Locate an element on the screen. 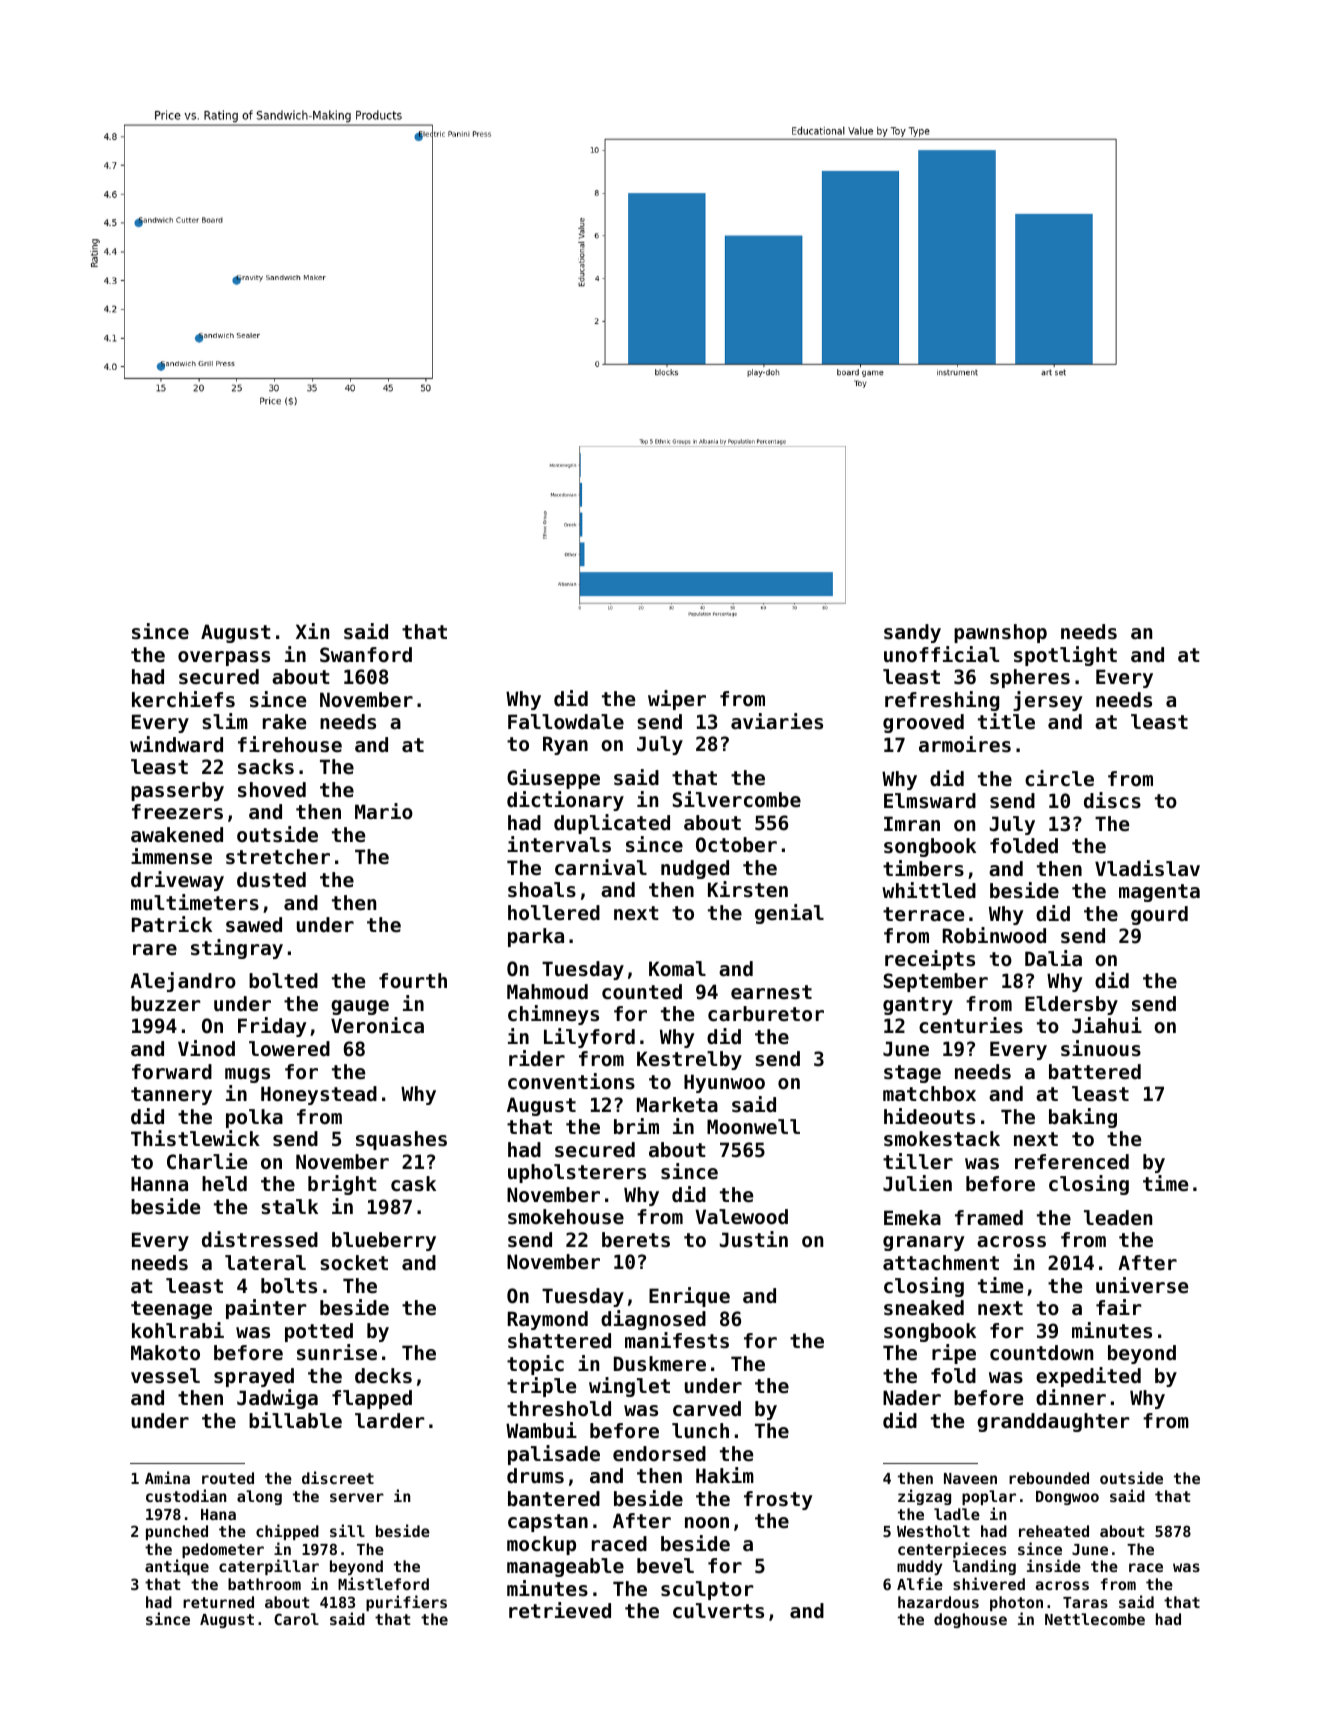 Image resolution: width=1332 pixels, height=1724 pixels. pawnshop is located at coordinates (1000, 633).
